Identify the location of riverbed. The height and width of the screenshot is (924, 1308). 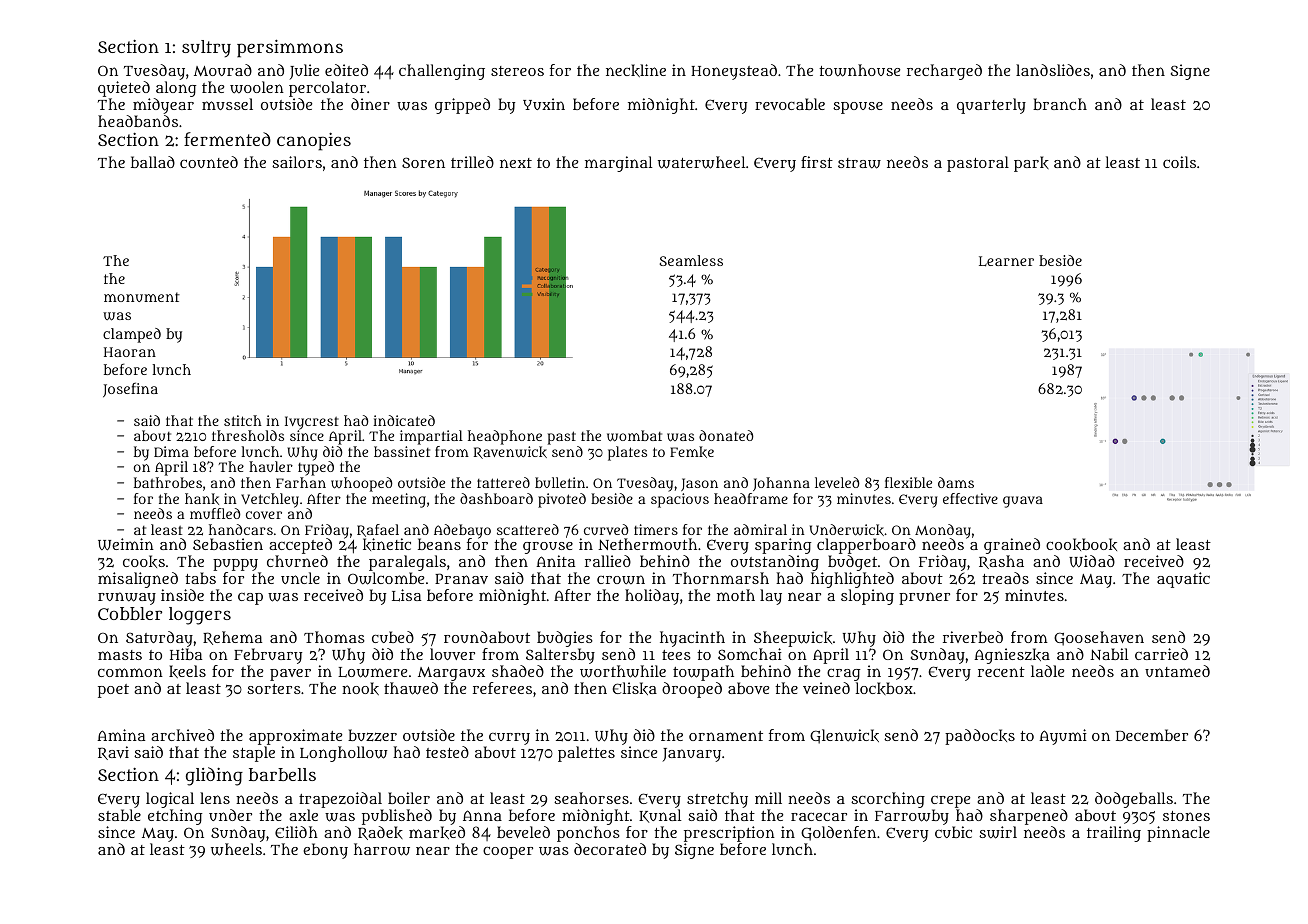
(973, 637).
